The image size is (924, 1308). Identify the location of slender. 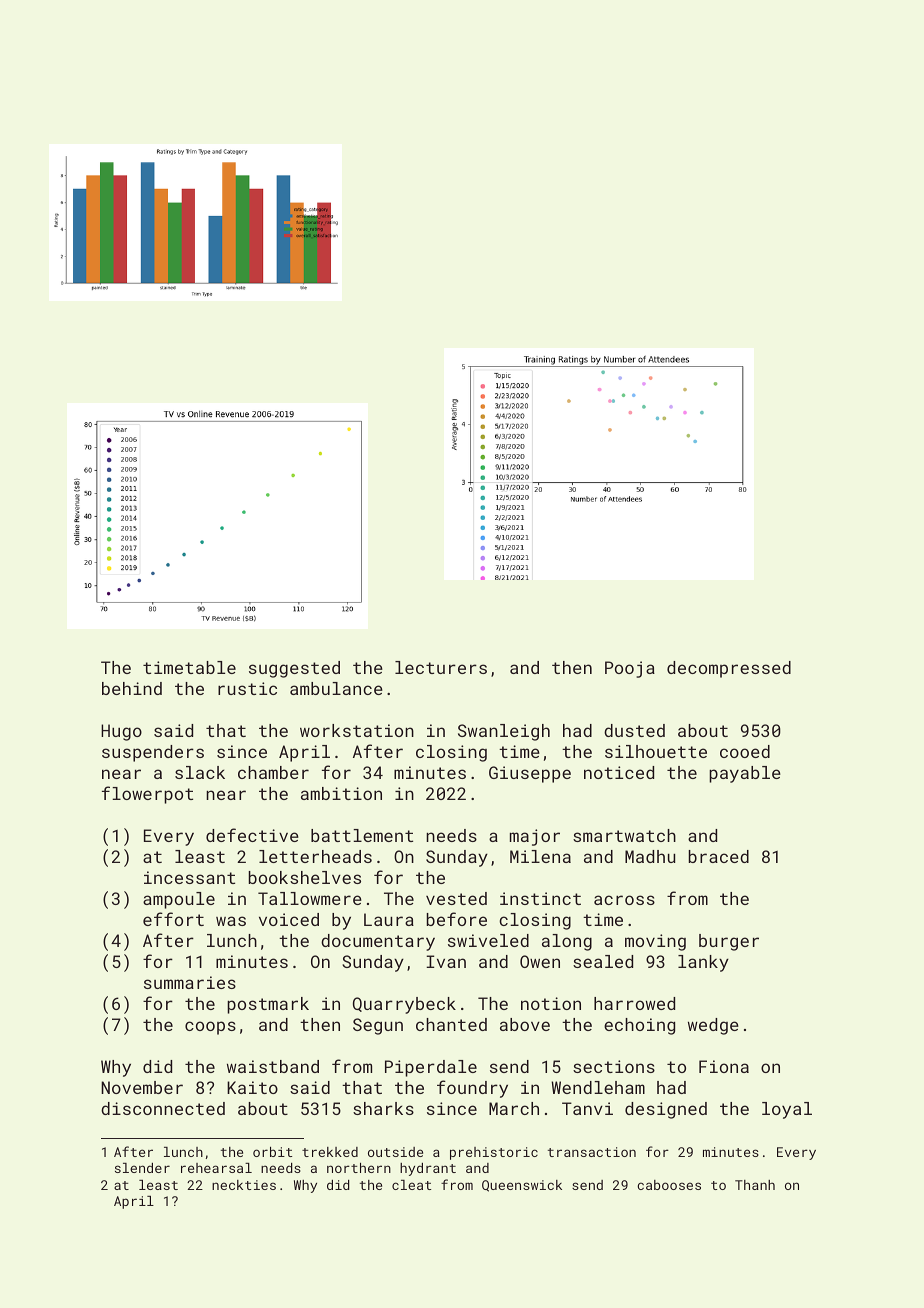
(142, 1168).
